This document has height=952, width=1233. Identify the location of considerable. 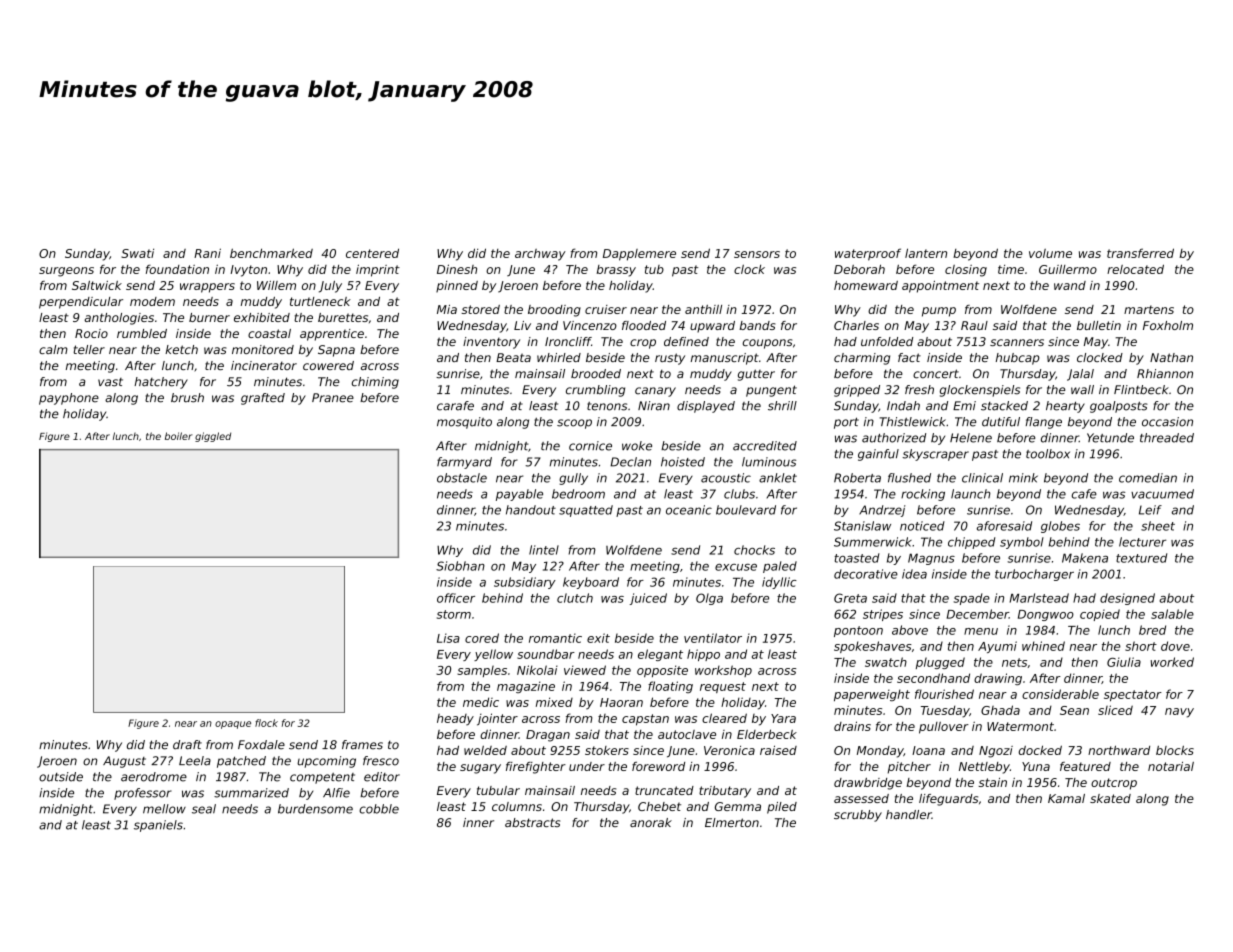
(1060, 694).
